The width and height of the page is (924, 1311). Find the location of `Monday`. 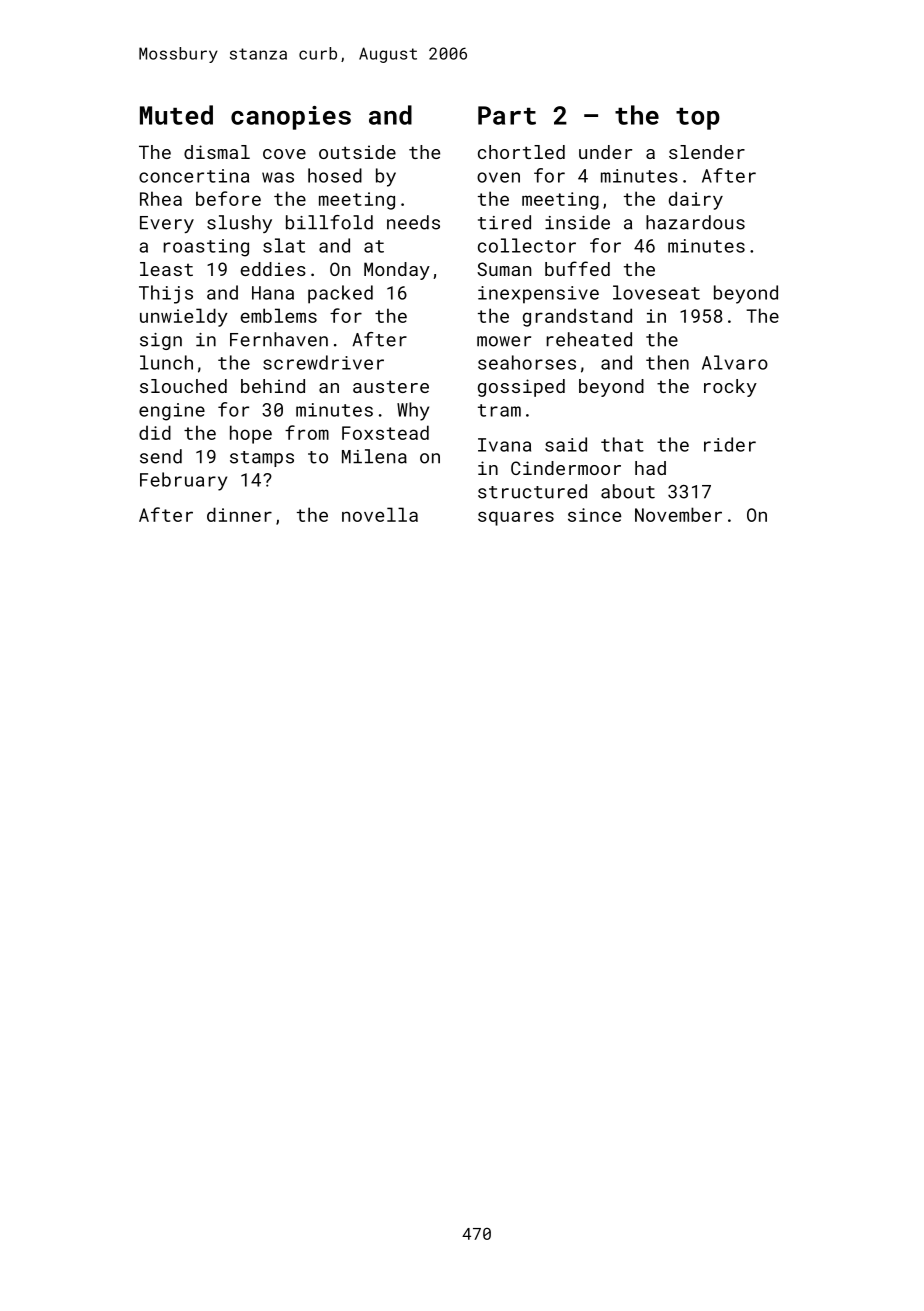

Monday is located at coordinates (397, 271).
